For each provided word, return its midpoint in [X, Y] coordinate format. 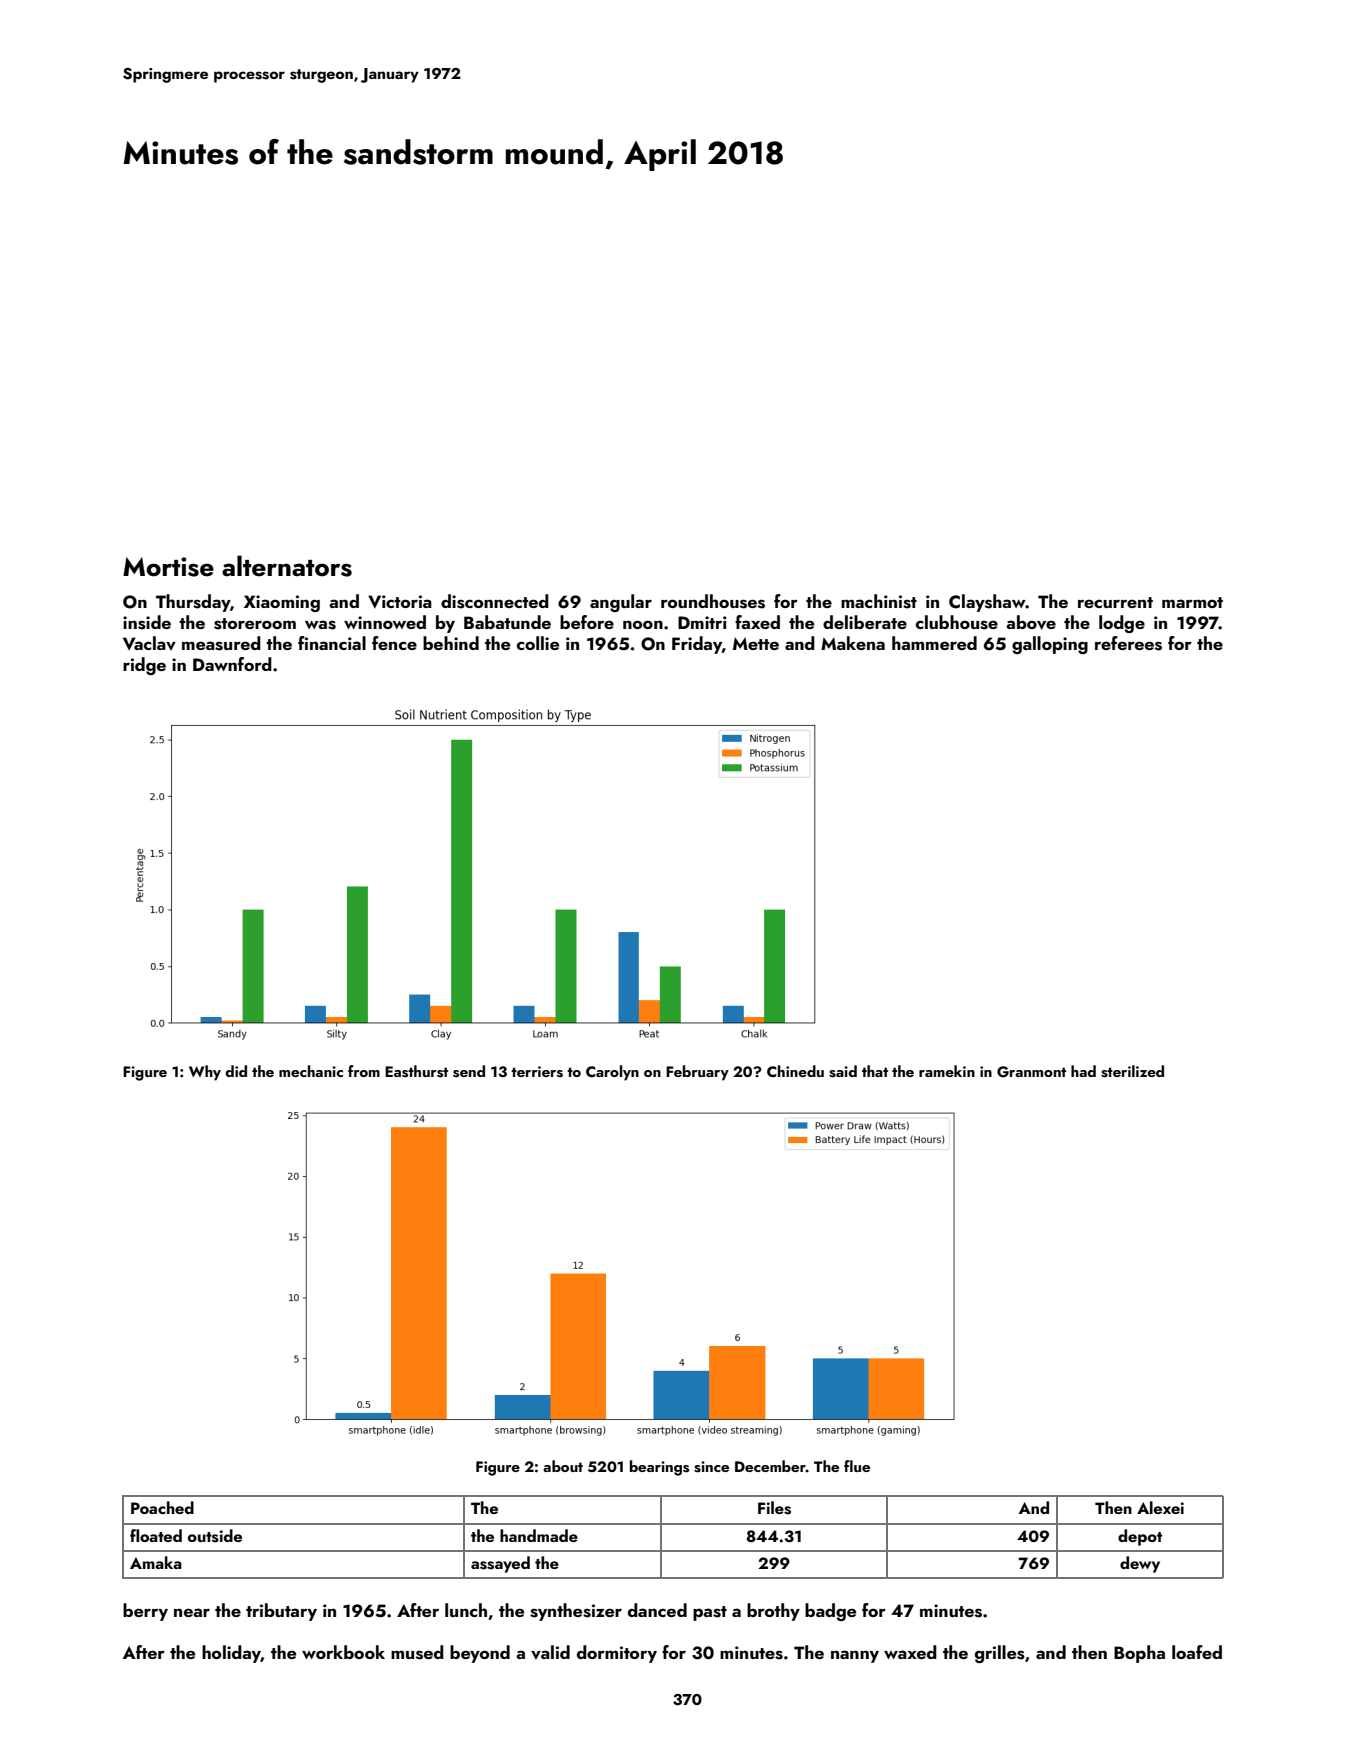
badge [830, 1612]
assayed [500, 1564]
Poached [162, 1507]
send [469, 1071]
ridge [144, 666]
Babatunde [507, 622]
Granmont [1031, 1072]
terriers [537, 1072]
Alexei [1160, 1507]
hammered [934, 643]
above [1031, 622]
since [711, 1467]
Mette [756, 643]
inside [147, 622]
